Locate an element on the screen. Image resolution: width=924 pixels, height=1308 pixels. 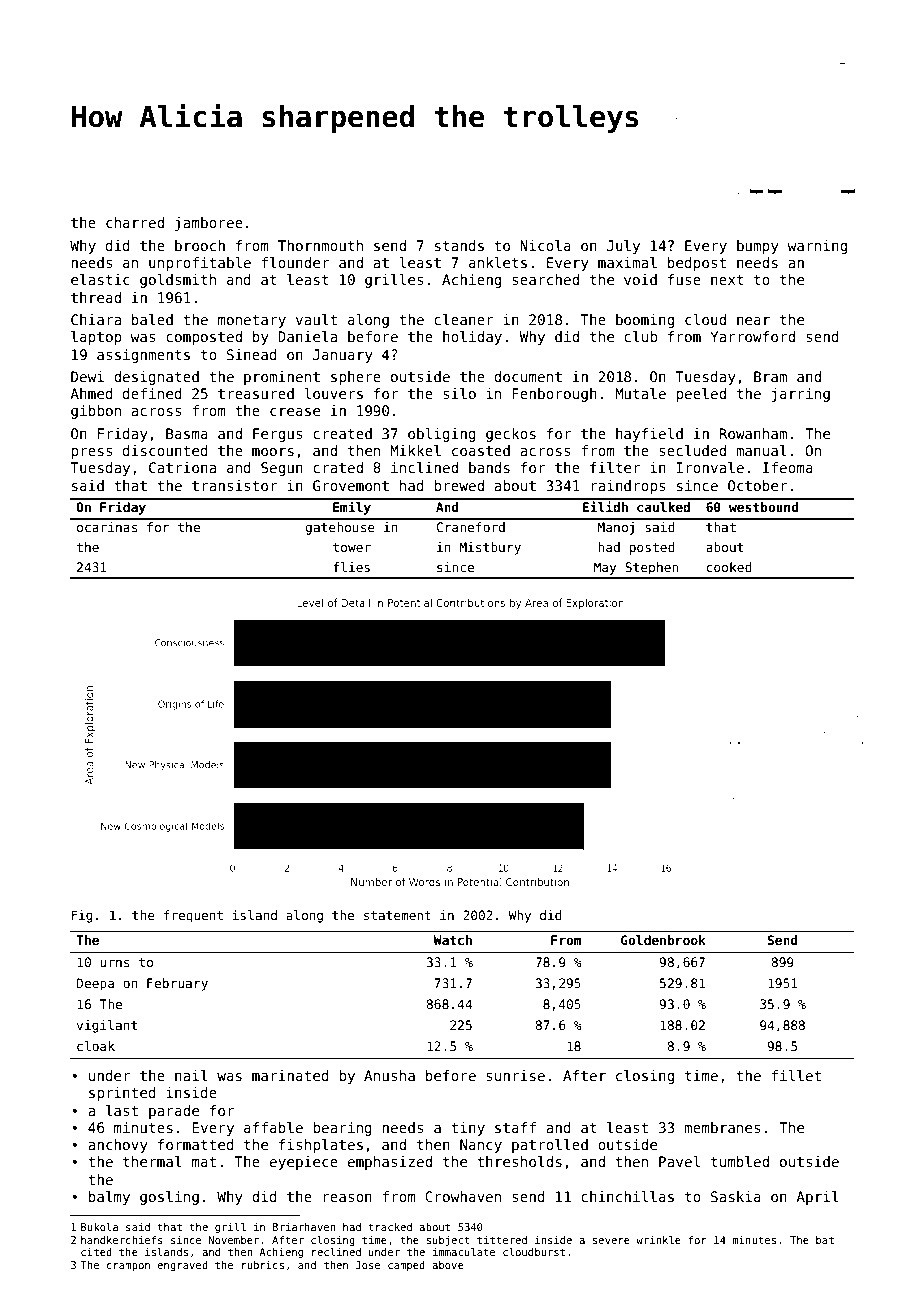
stands is located at coordinates (459, 245).
